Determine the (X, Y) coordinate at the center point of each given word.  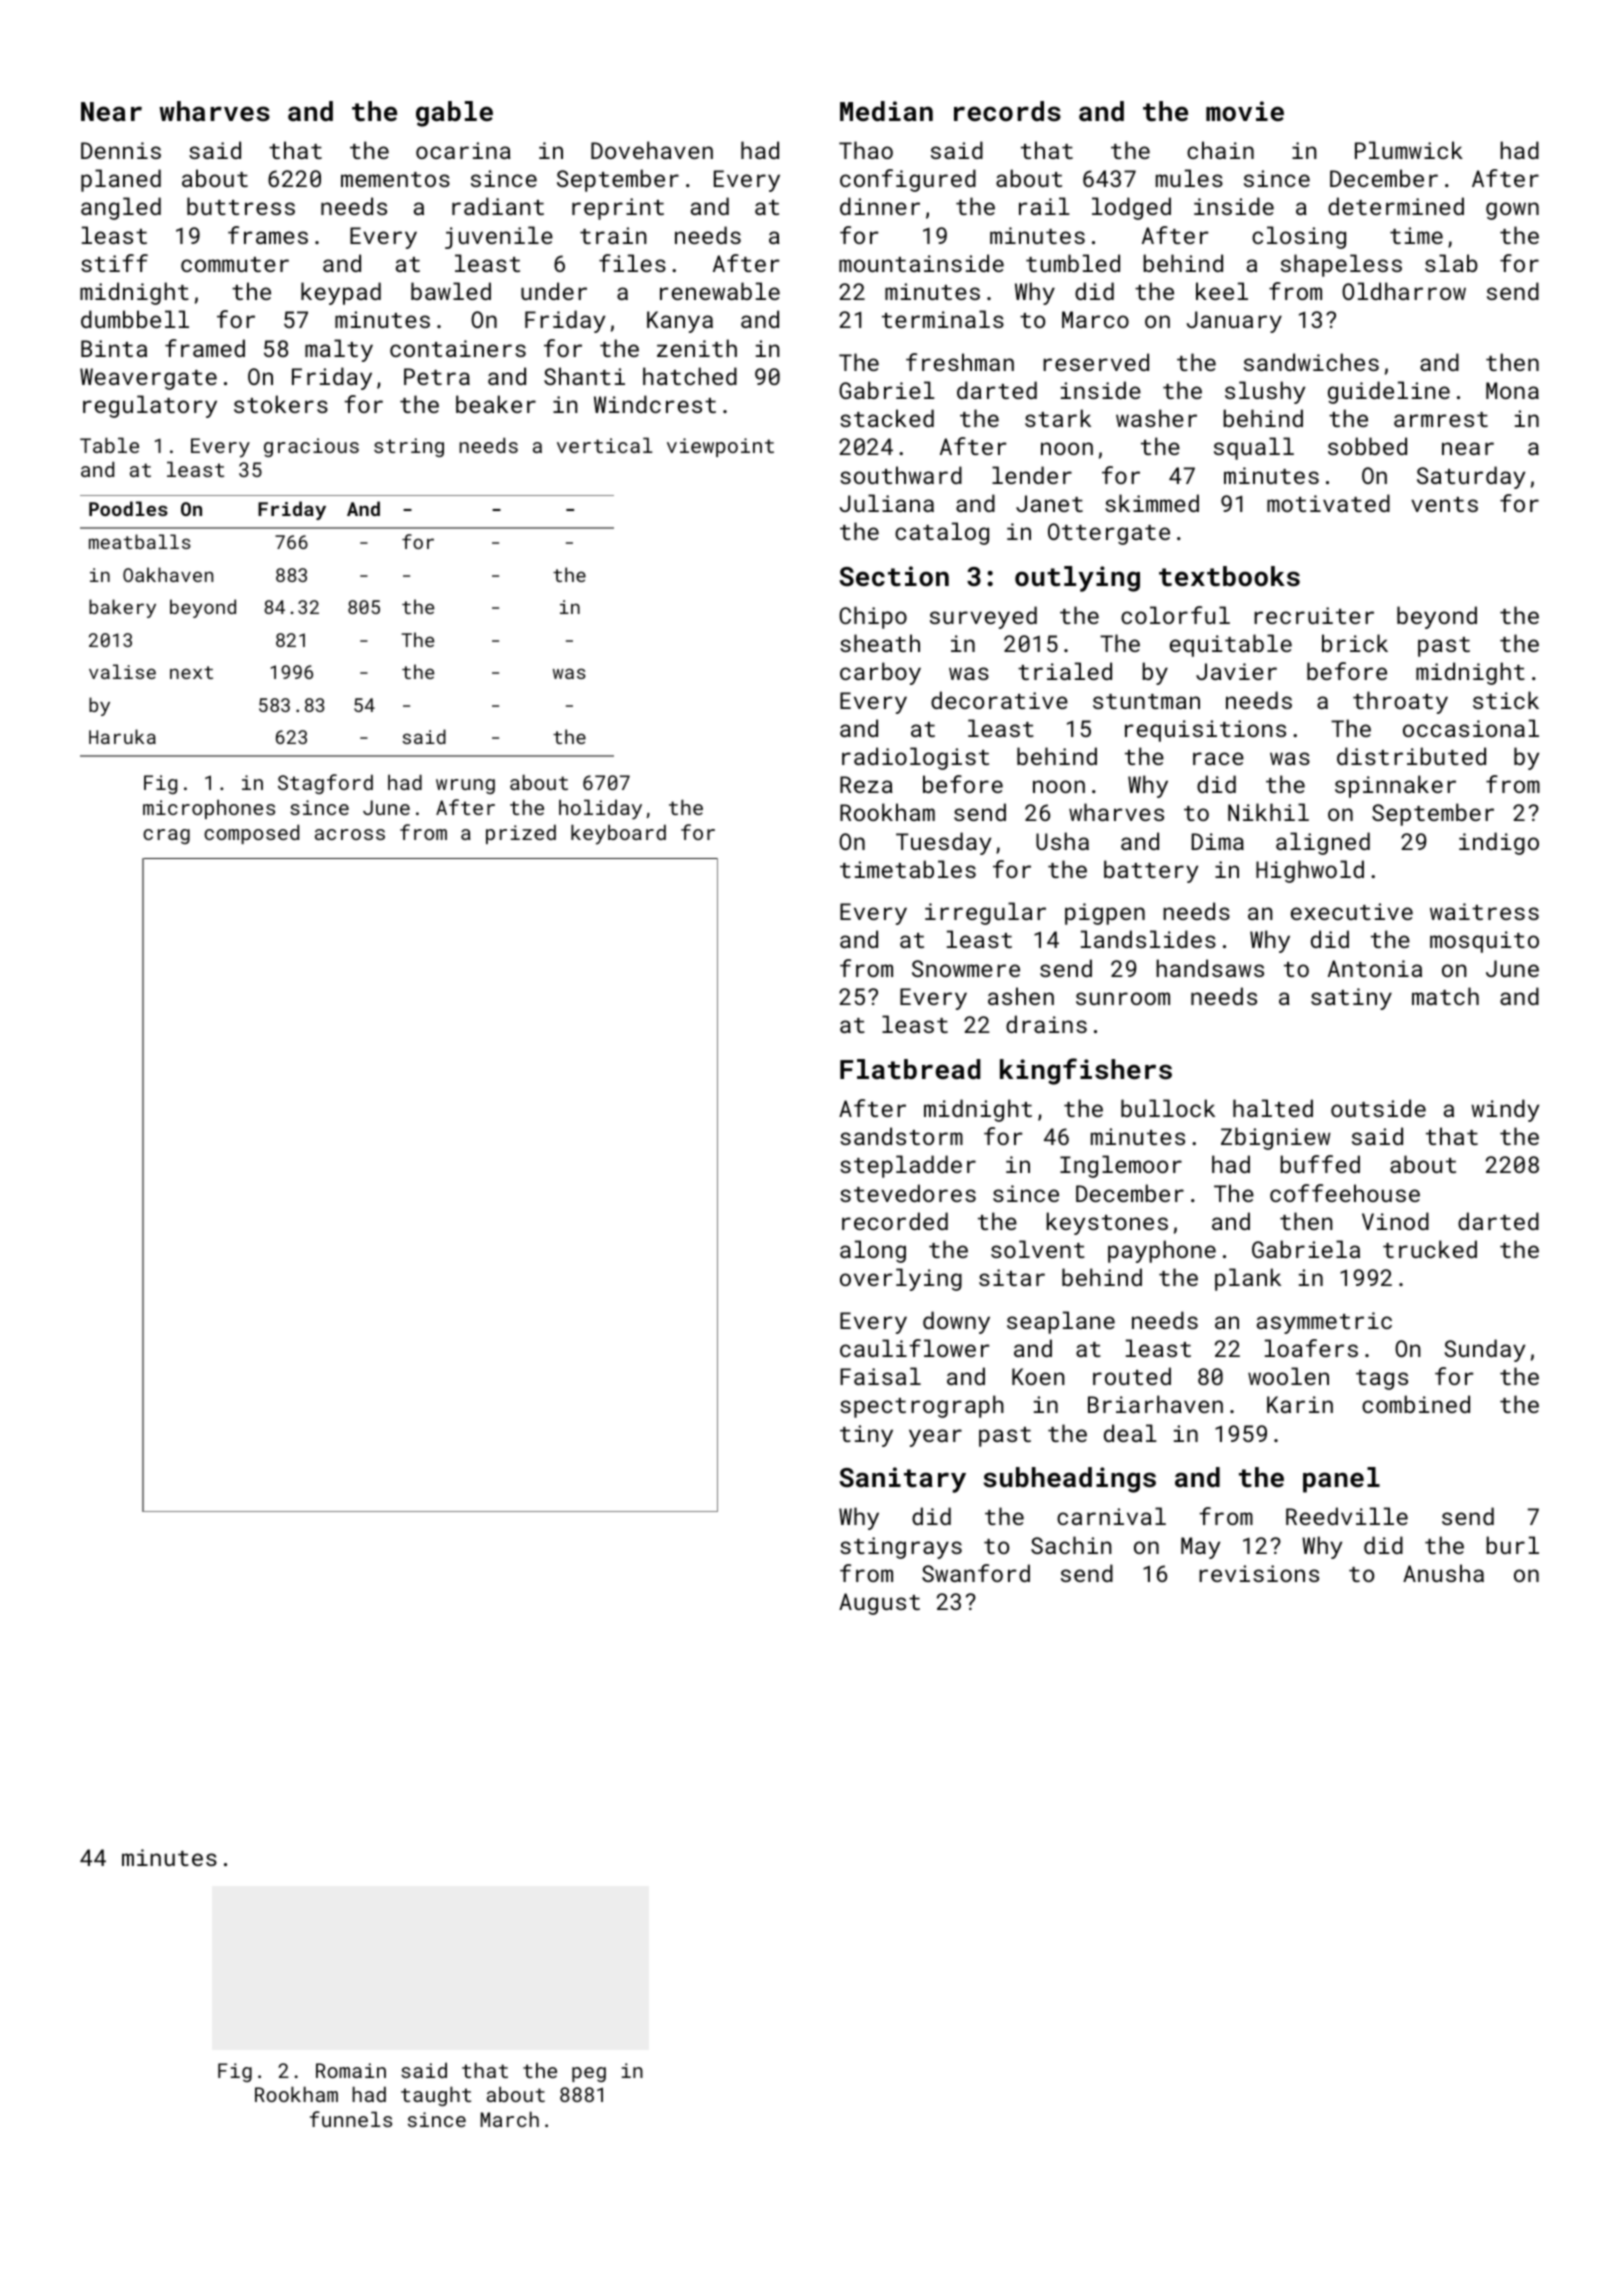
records (1007, 111)
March (509, 2119)
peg (589, 2074)
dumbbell (135, 319)
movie (1245, 111)
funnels (351, 2119)
